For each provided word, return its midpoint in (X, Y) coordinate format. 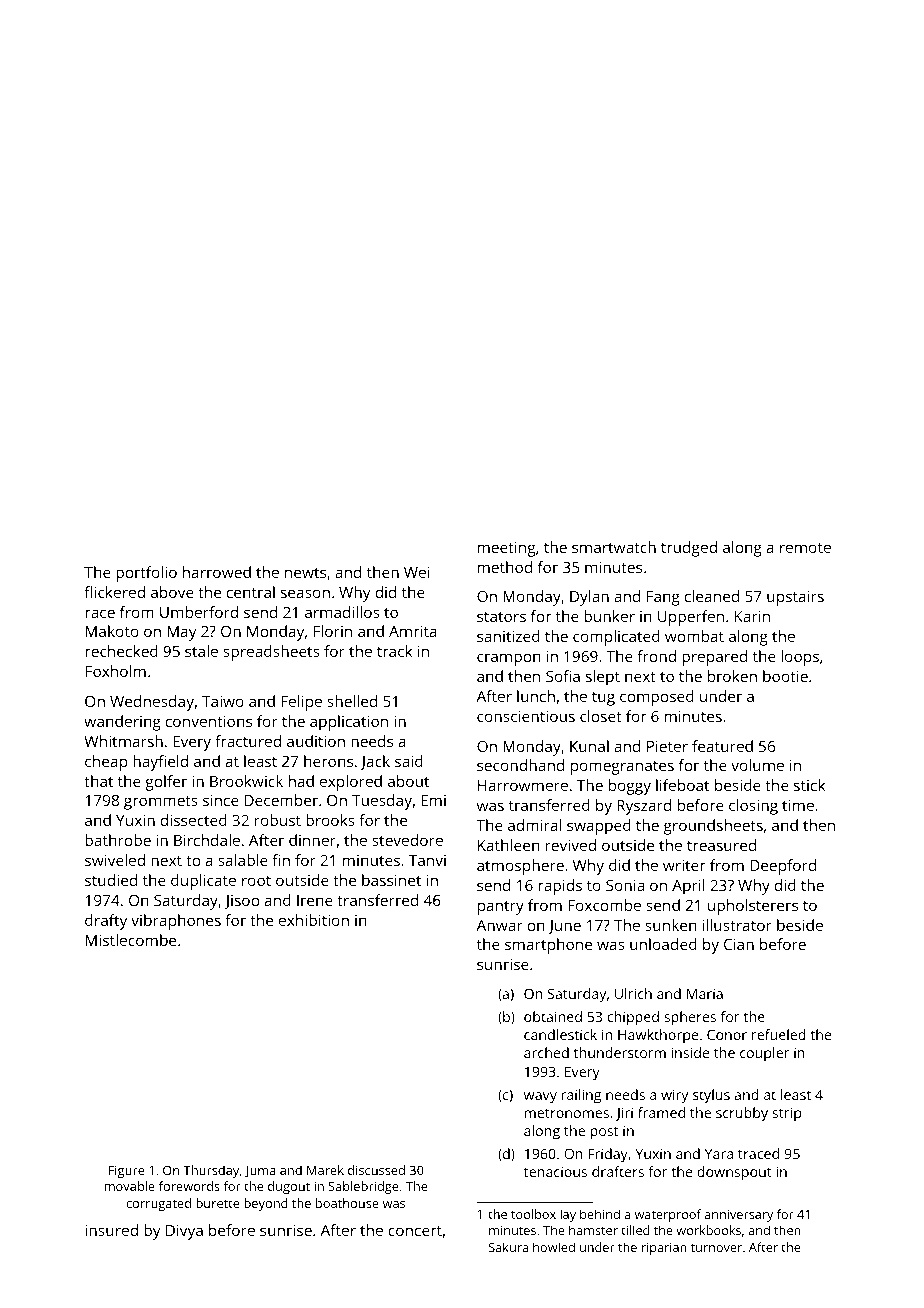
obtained (553, 1016)
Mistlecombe (131, 940)
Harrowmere (523, 785)
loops (800, 658)
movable (130, 1186)
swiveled (115, 860)
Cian (739, 944)
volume (757, 765)
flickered (114, 592)
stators (501, 617)
